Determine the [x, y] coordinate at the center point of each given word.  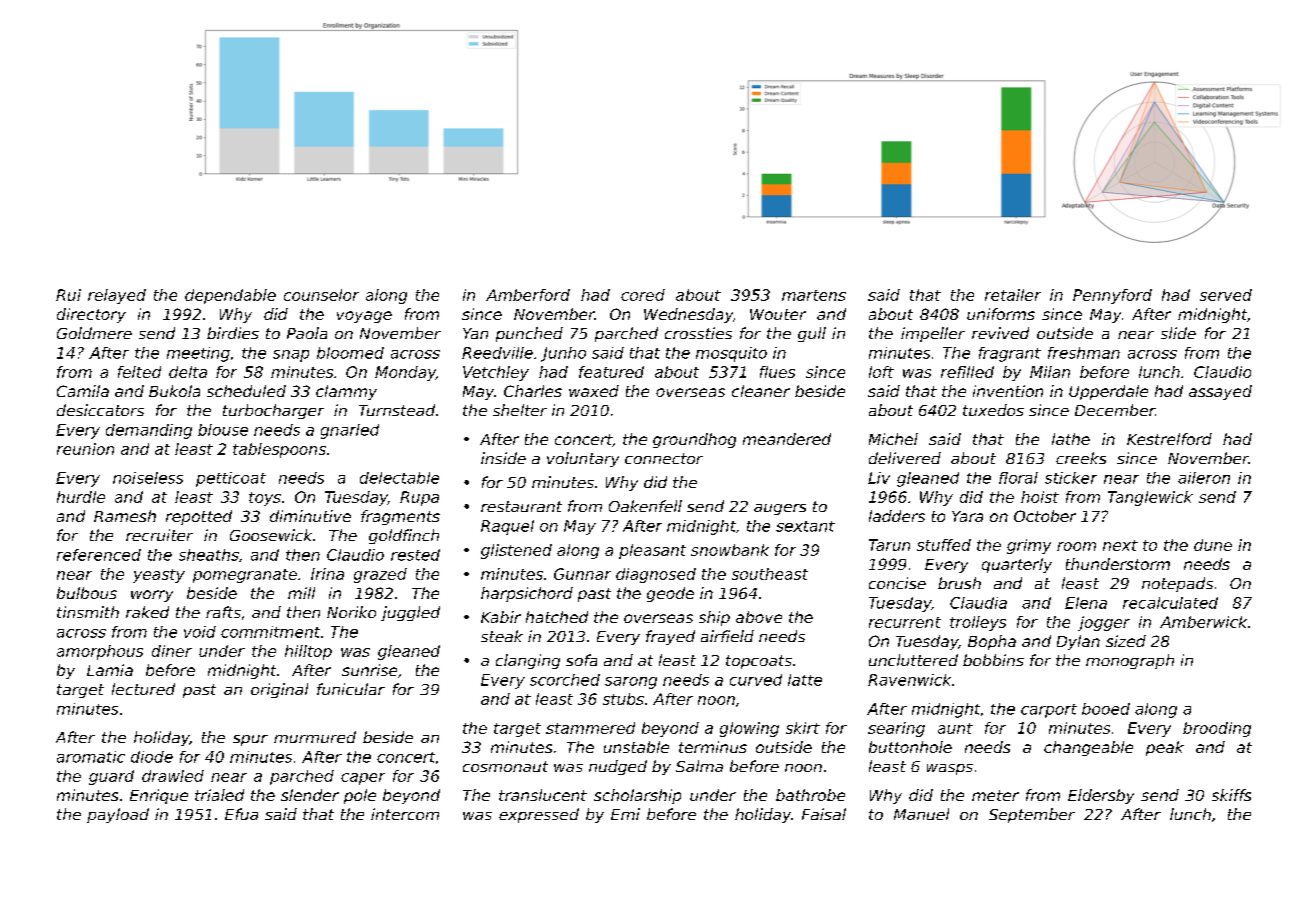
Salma [699, 766]
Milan [1050, 372]
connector [664, 458]
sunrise [369, 670]
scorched [565, 680]
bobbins [993, 660]
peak [1165, 748]
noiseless [148, 478]
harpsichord [527, 594]
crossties [698, 333]
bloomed [350, 353]
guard [111, 777]
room [1076, 546]
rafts [223, 612]
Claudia [978, 603]
